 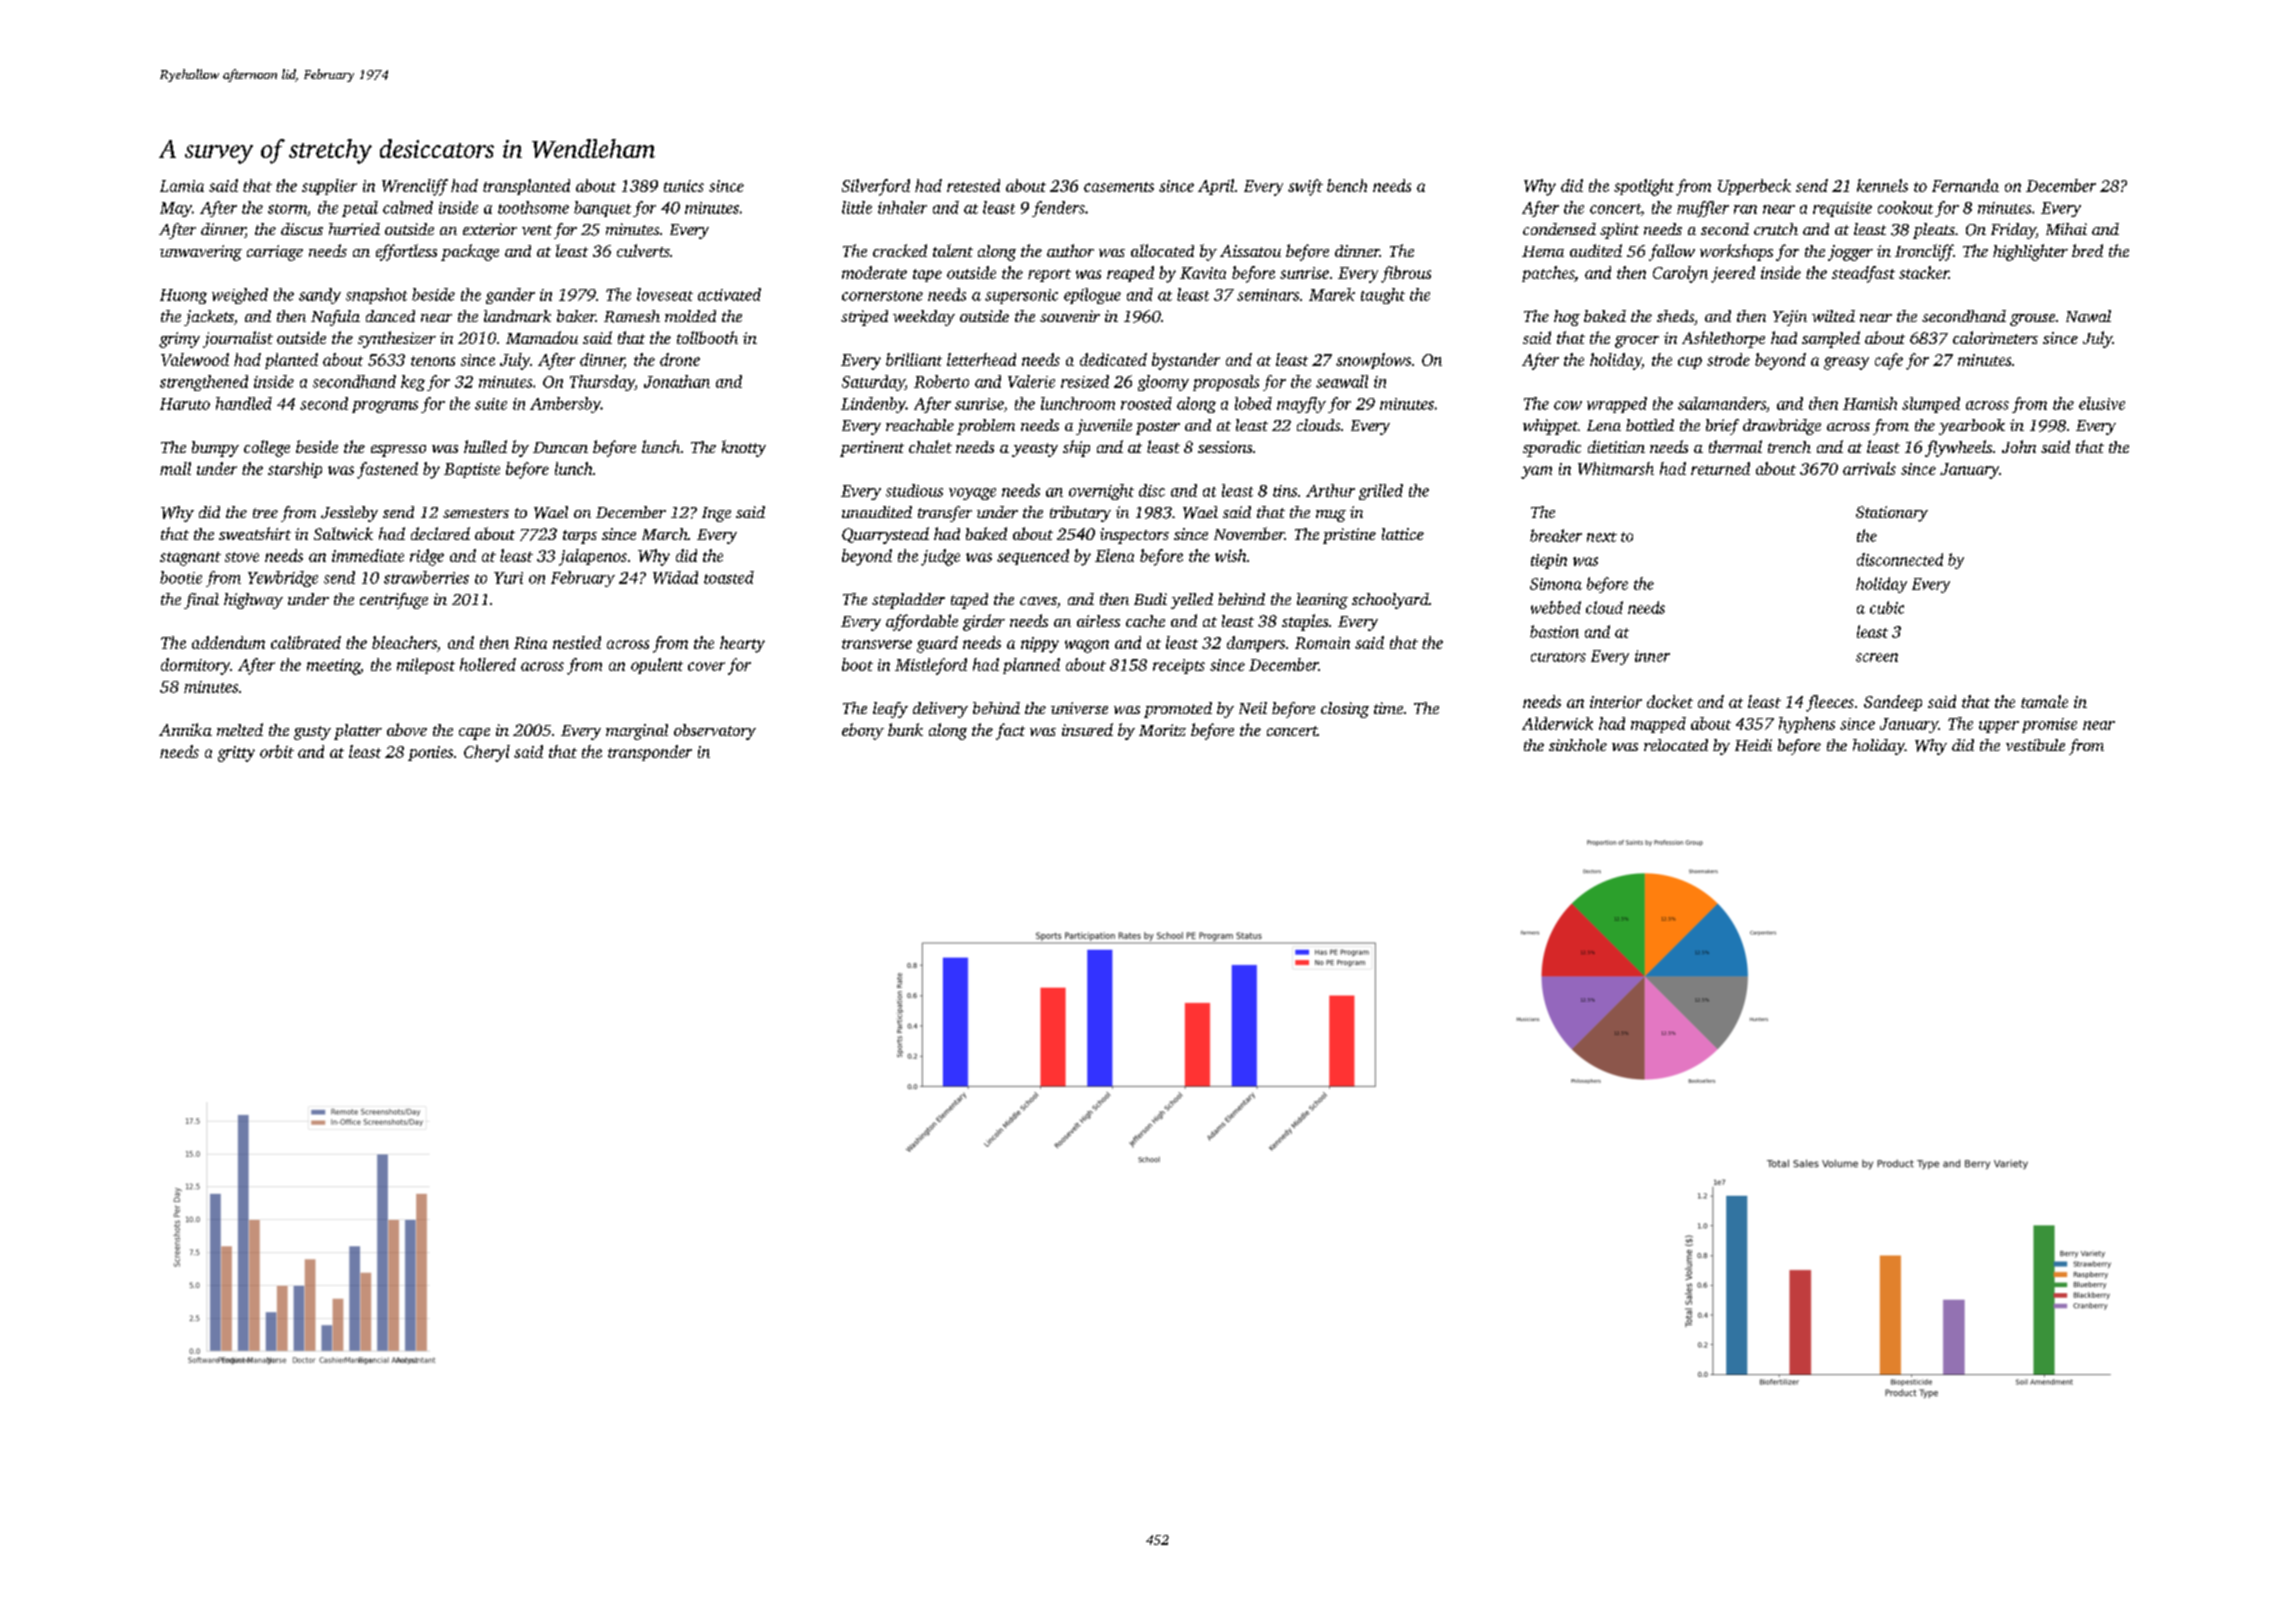 What do you see at coordinates (1720, 468) in the screenshot?
I see `returned` at bounding box center [1720, 468].
